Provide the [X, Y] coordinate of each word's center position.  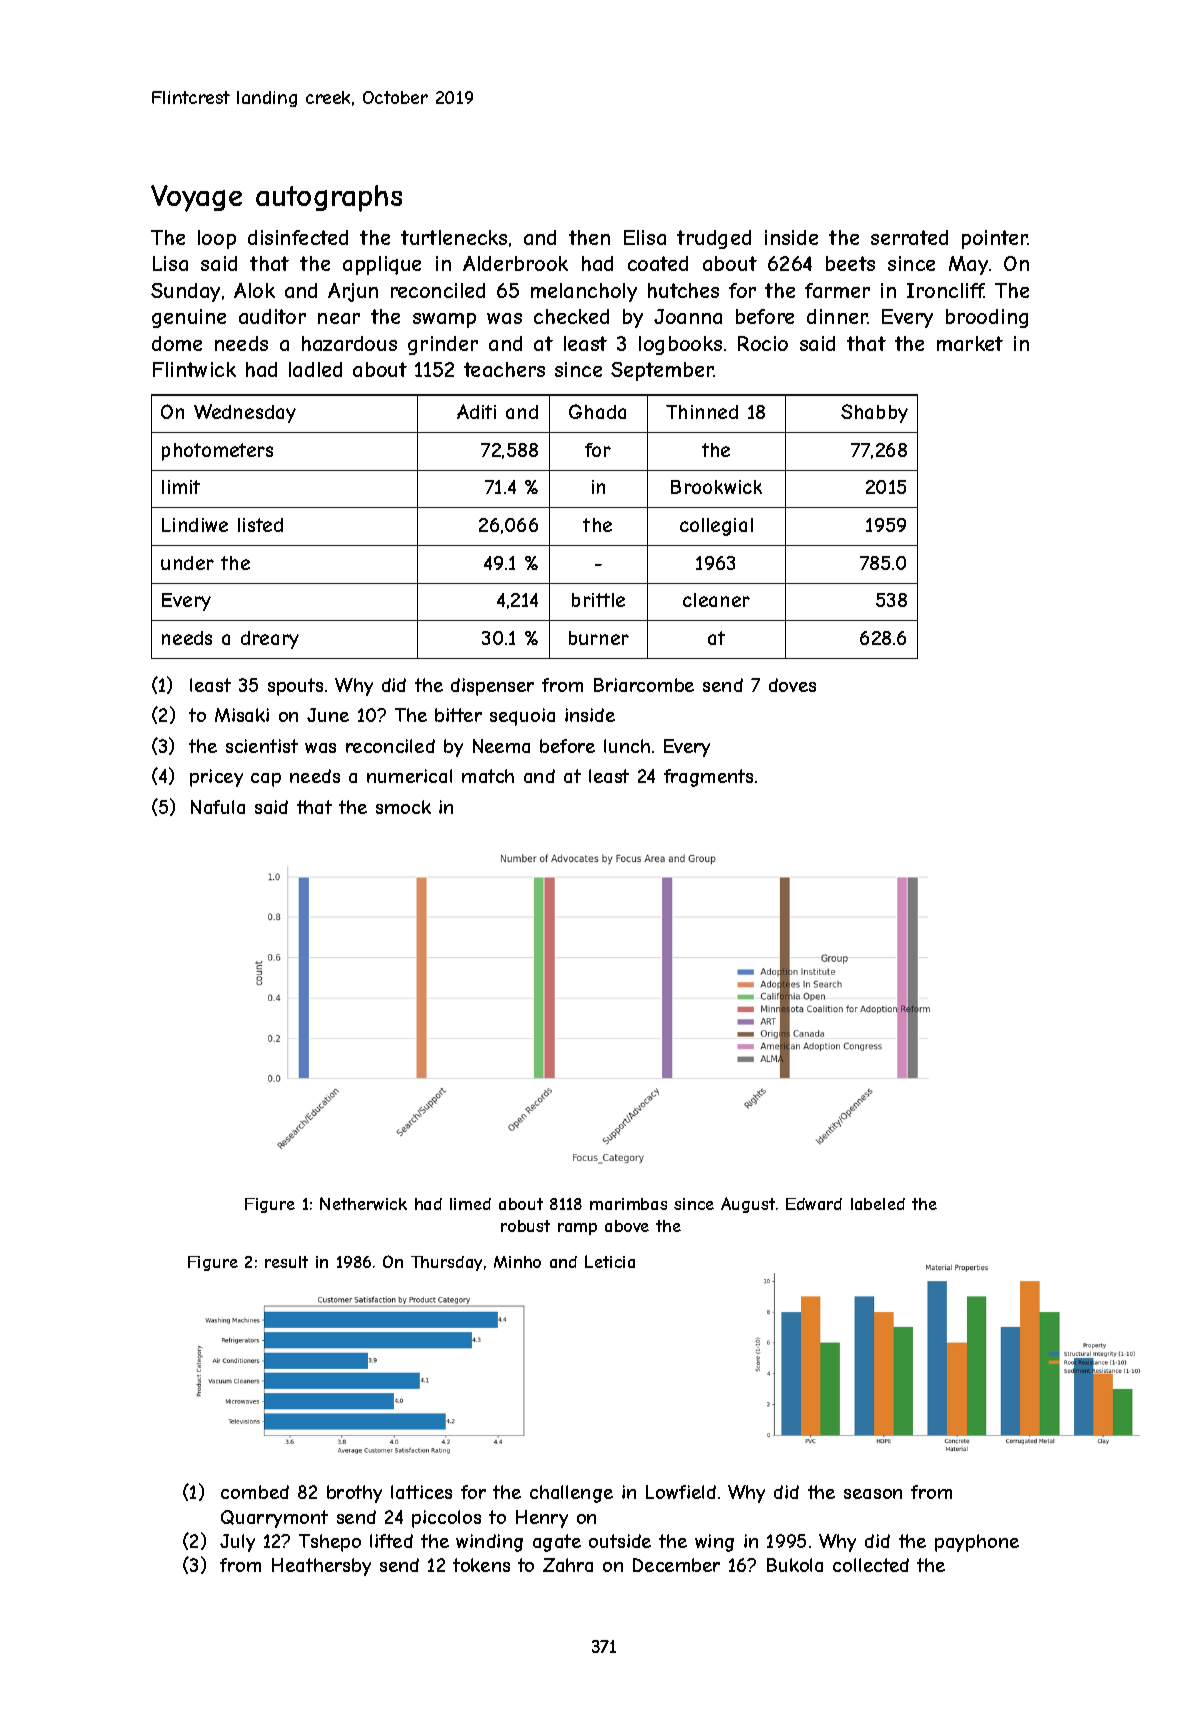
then [589, 237]
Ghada [597, 411]
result [286, 1262]
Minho [517, 1262]
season [873, 1494]
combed [255, 1492]
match [488, 776]
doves [792, 685]
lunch [627, 746]
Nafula [218, 807]
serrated [909, 237]
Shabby [874, 413]
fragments [708, 778]
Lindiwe [195, 525]
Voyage [196, 198]
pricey [216, 778]
